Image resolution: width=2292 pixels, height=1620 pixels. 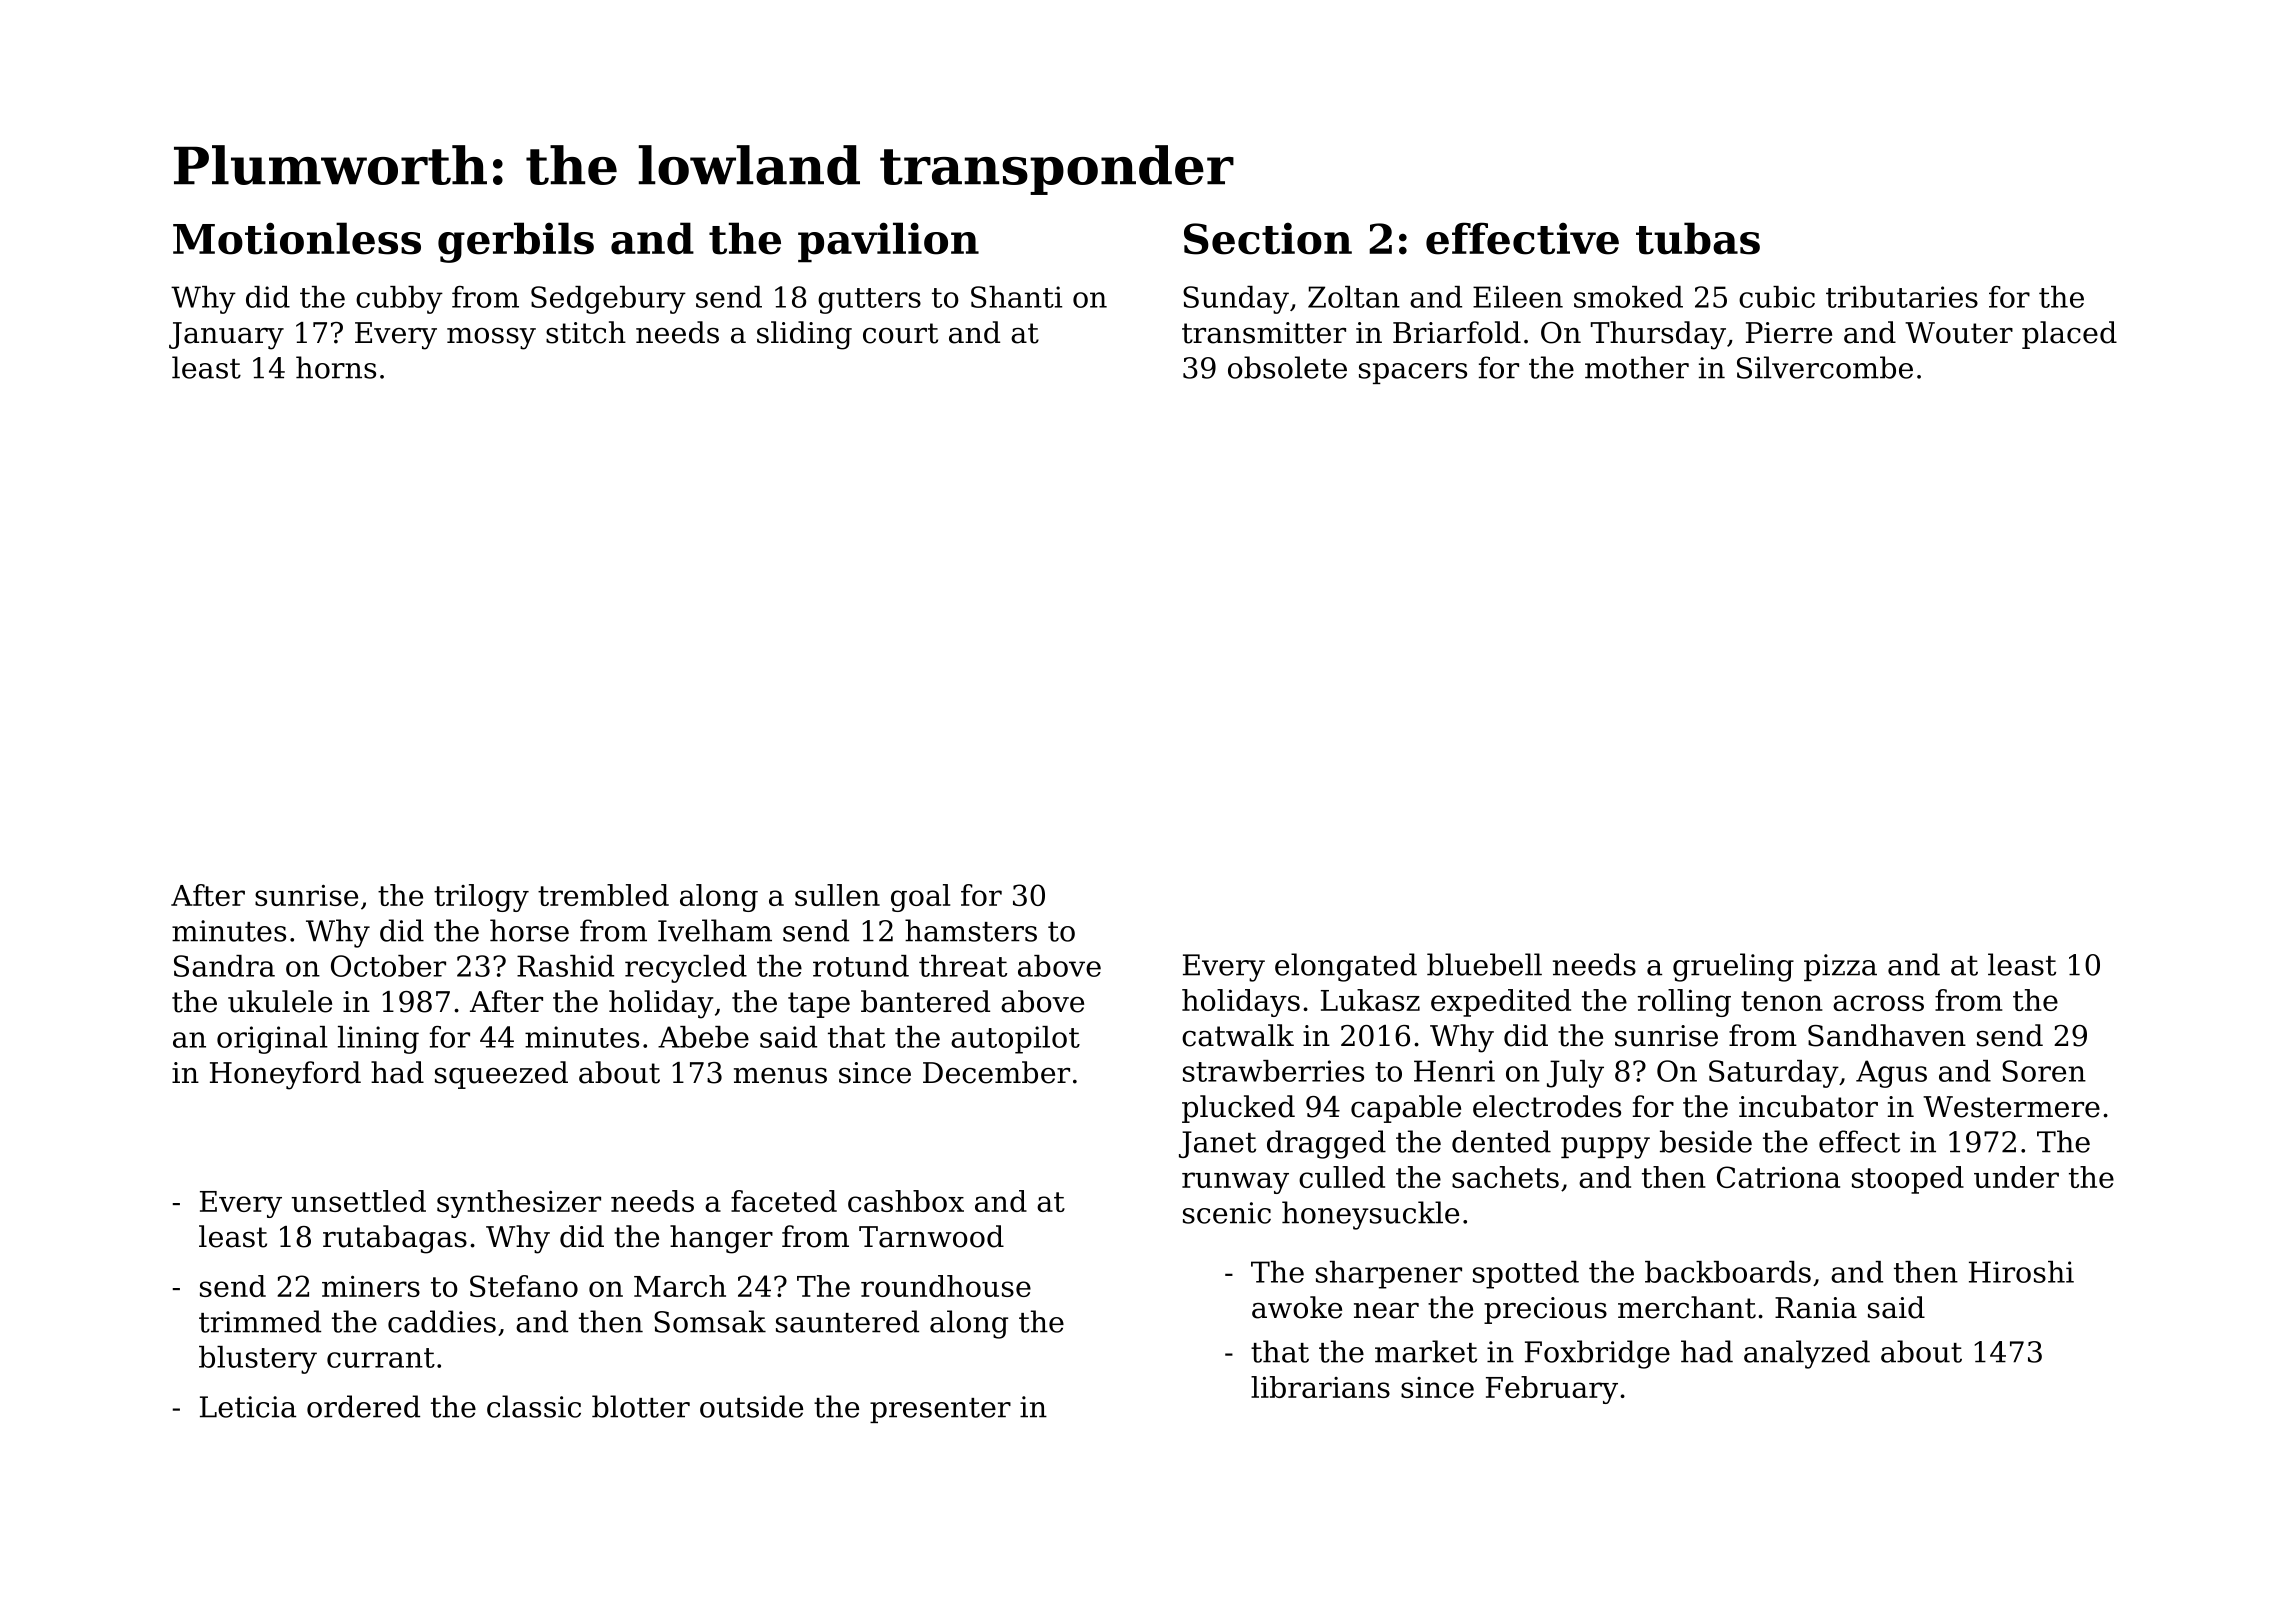 What do you see at coordinates (608, 300) in the image?
I see `Sedgebury` at bounding box center [608, 300].
